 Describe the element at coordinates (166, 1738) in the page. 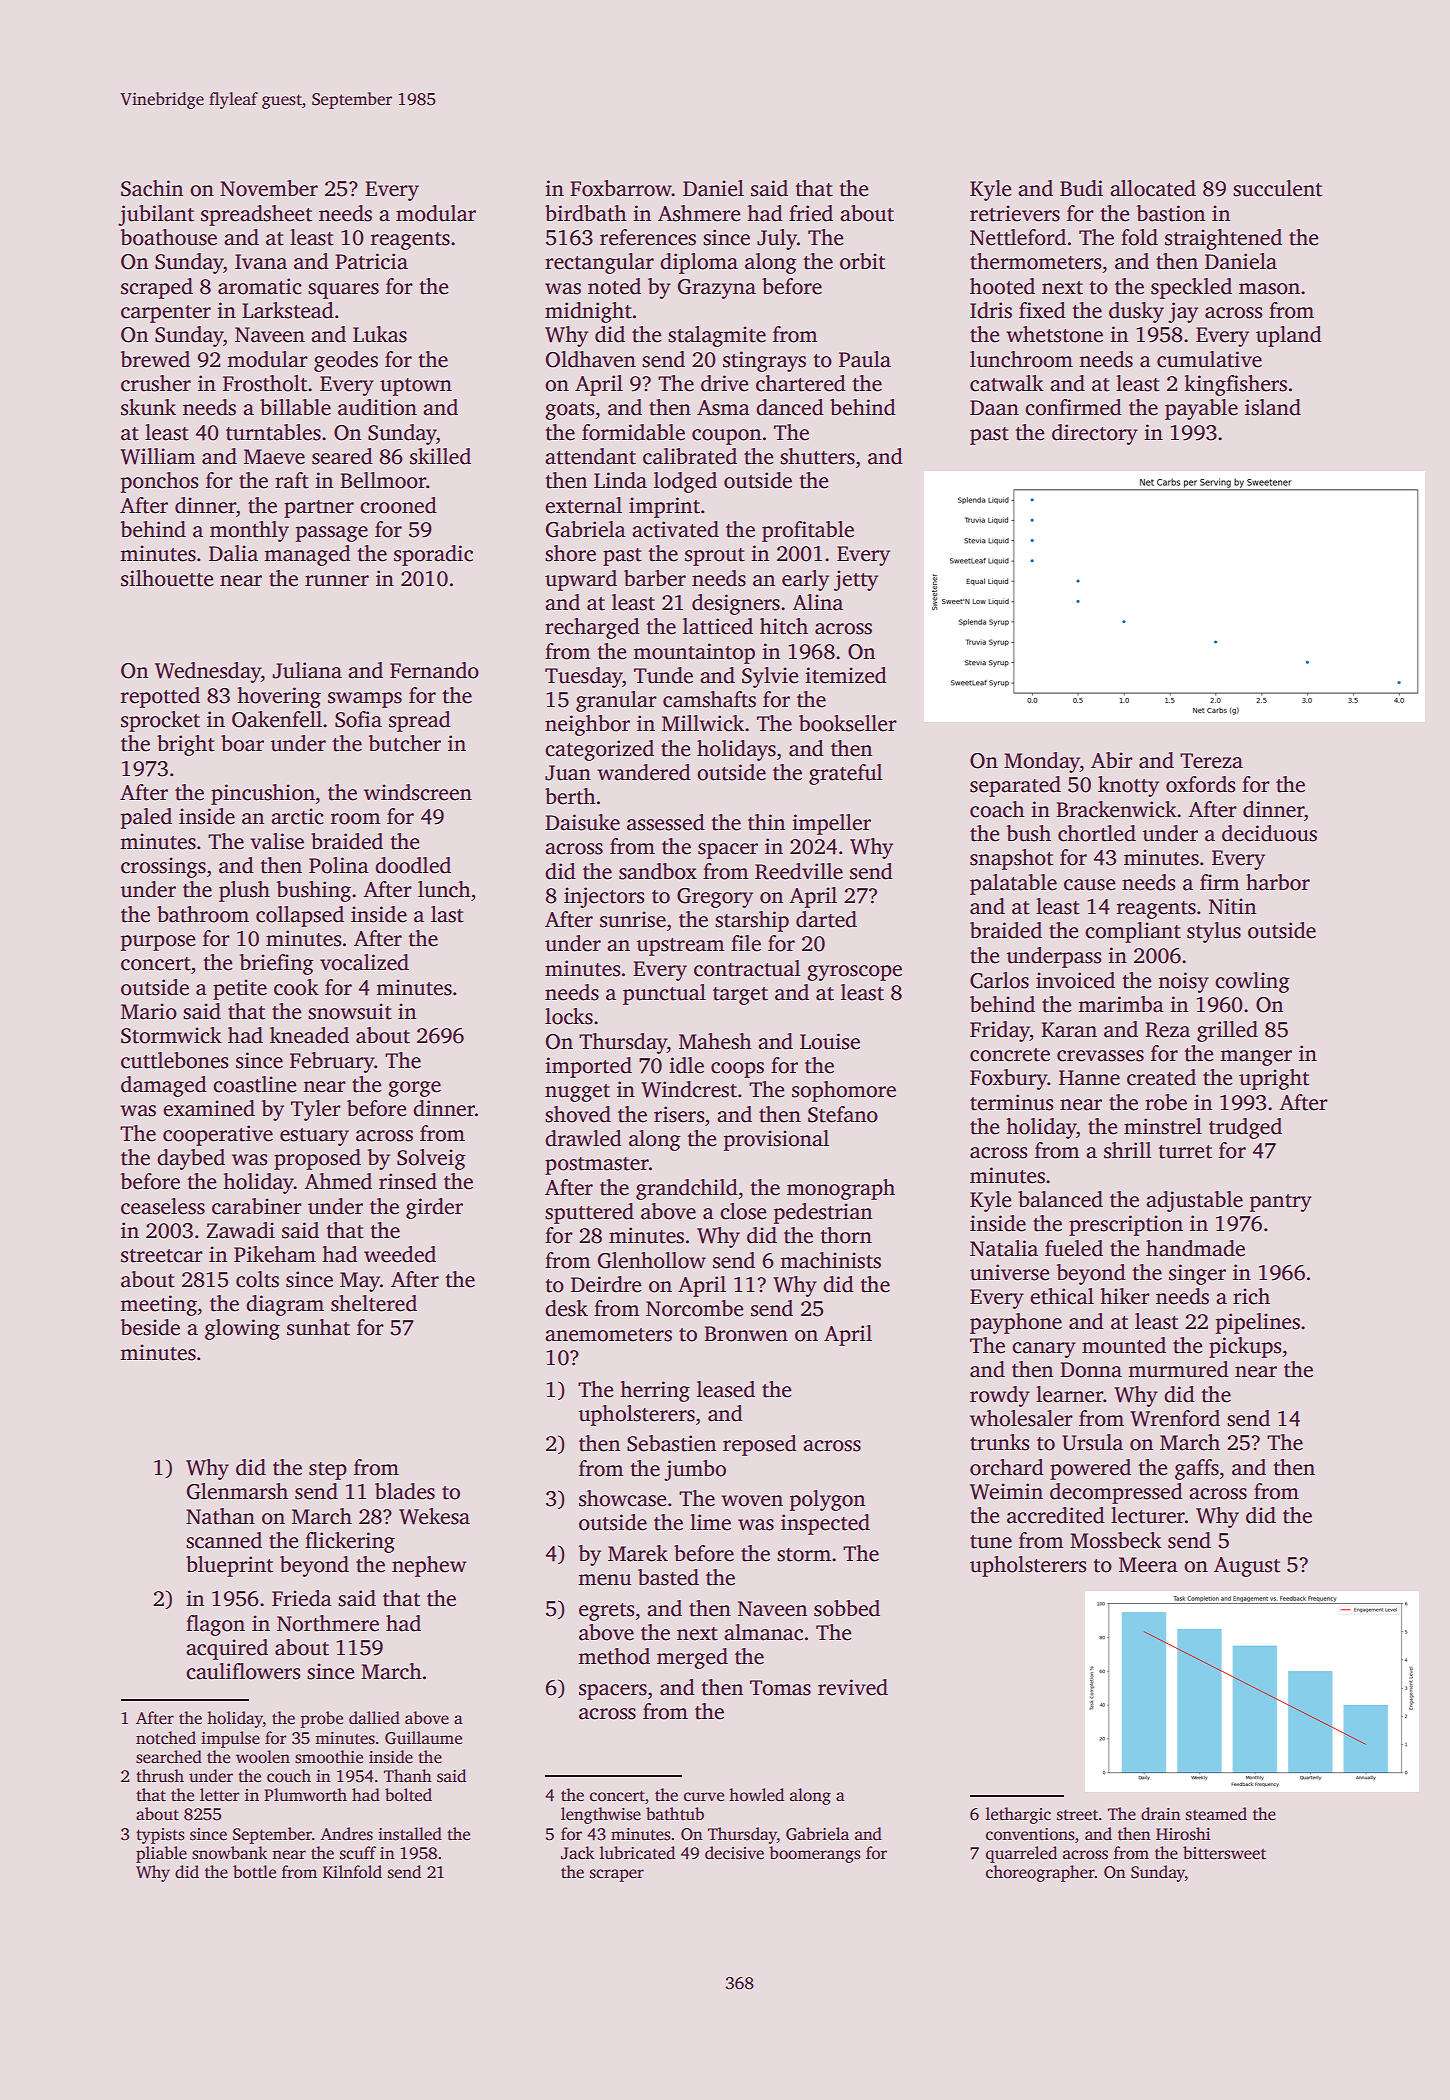

I see `notched` at that location.
